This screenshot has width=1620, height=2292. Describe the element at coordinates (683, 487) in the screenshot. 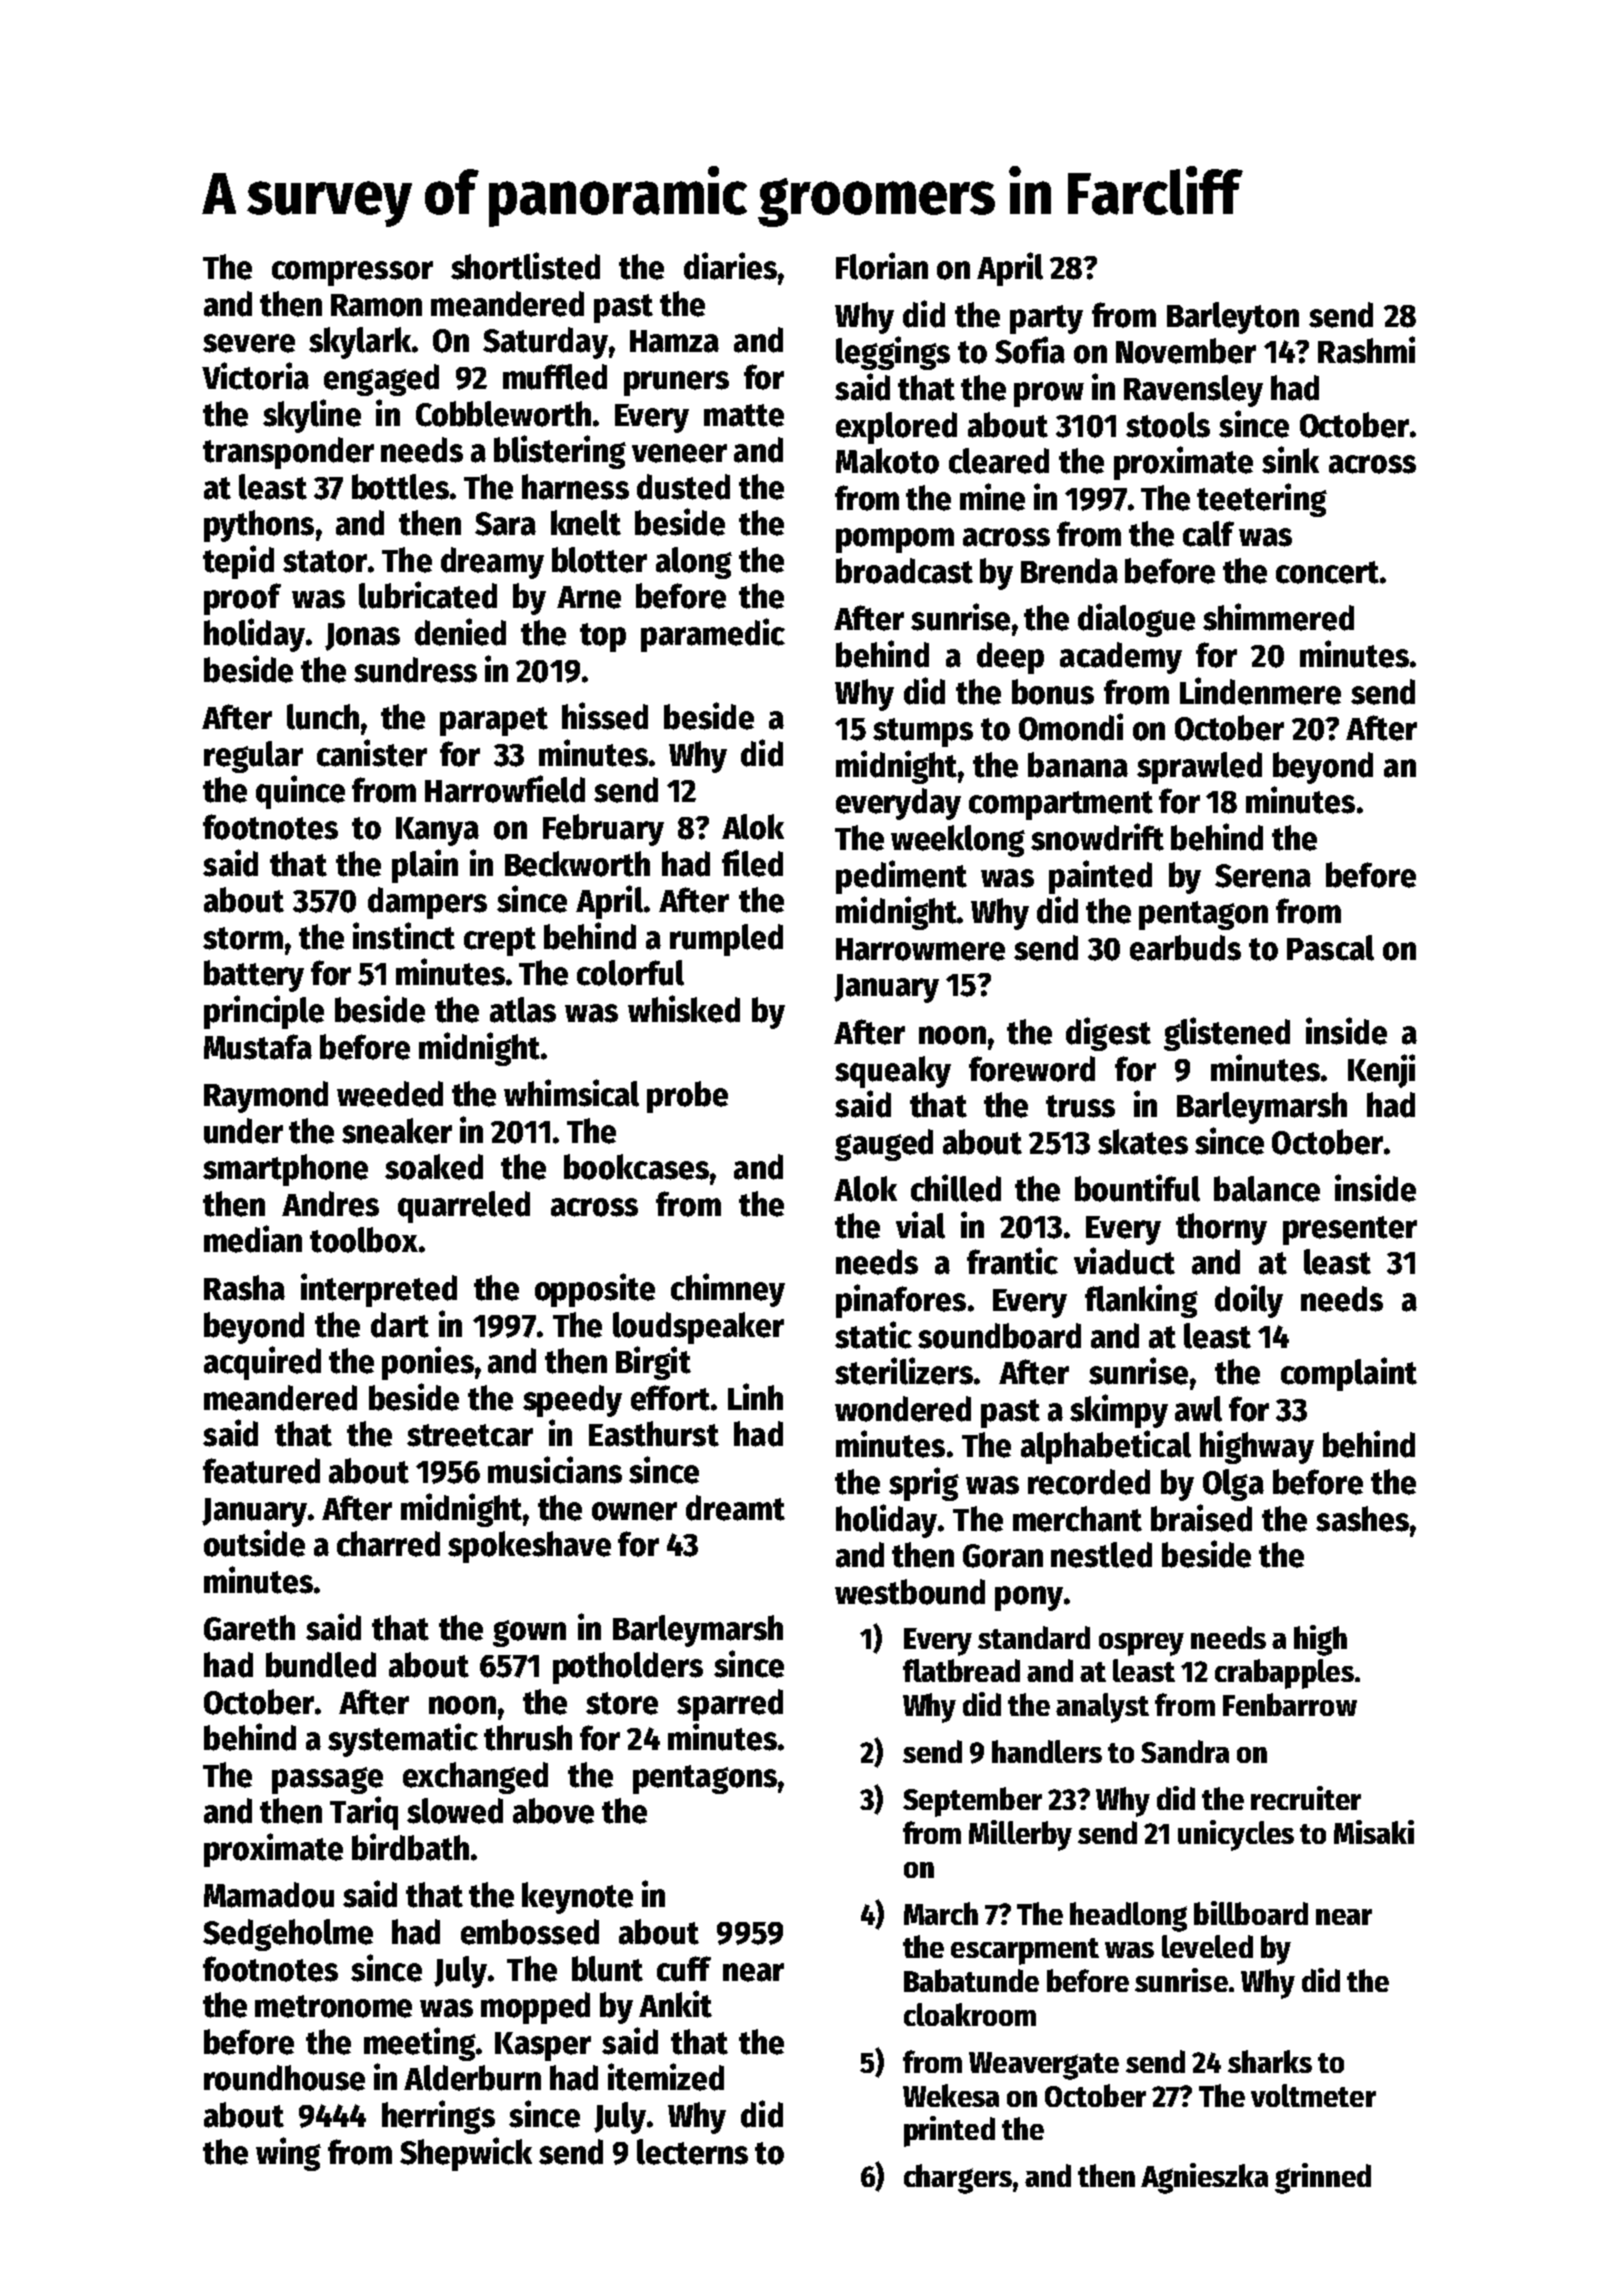

I see `dusted` at that location.
